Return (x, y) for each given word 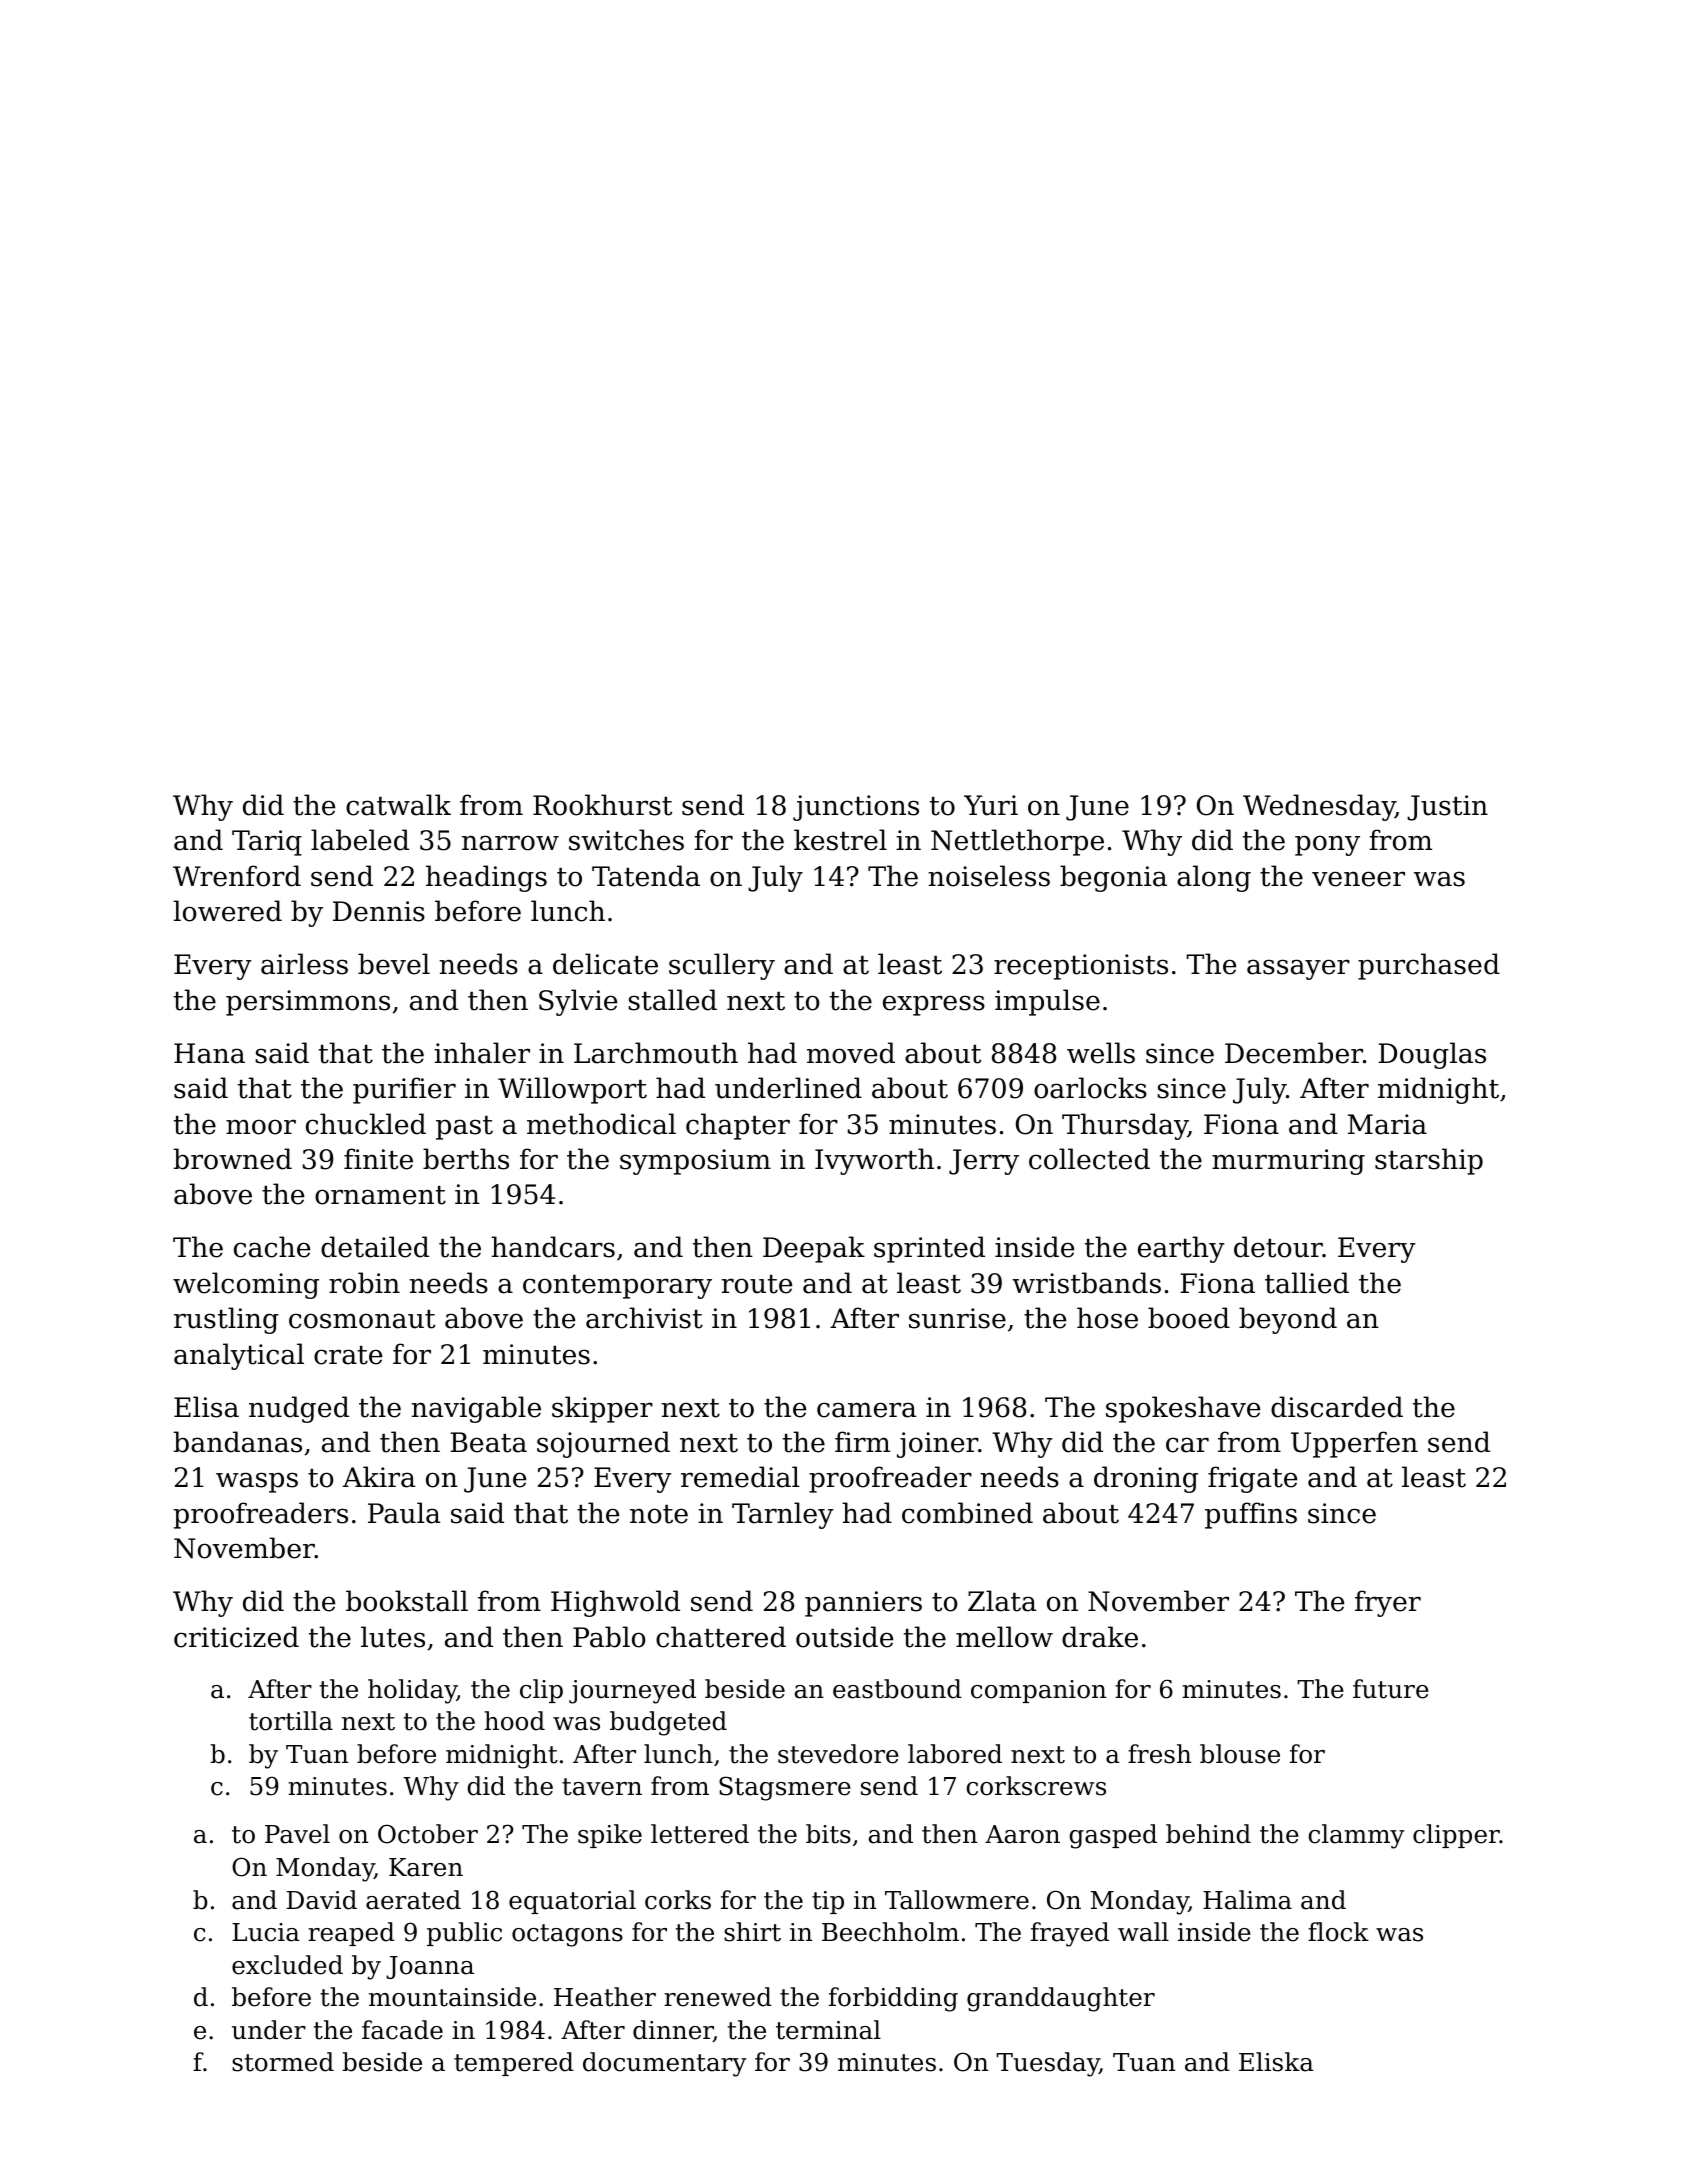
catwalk (398, 805)
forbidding (893, 1999)
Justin (1447, 808)
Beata (488, 1442)
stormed (283, 2062)
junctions (856, 808)
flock (1338, 1932)
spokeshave (1183, 1409)
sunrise (957, 1318)
